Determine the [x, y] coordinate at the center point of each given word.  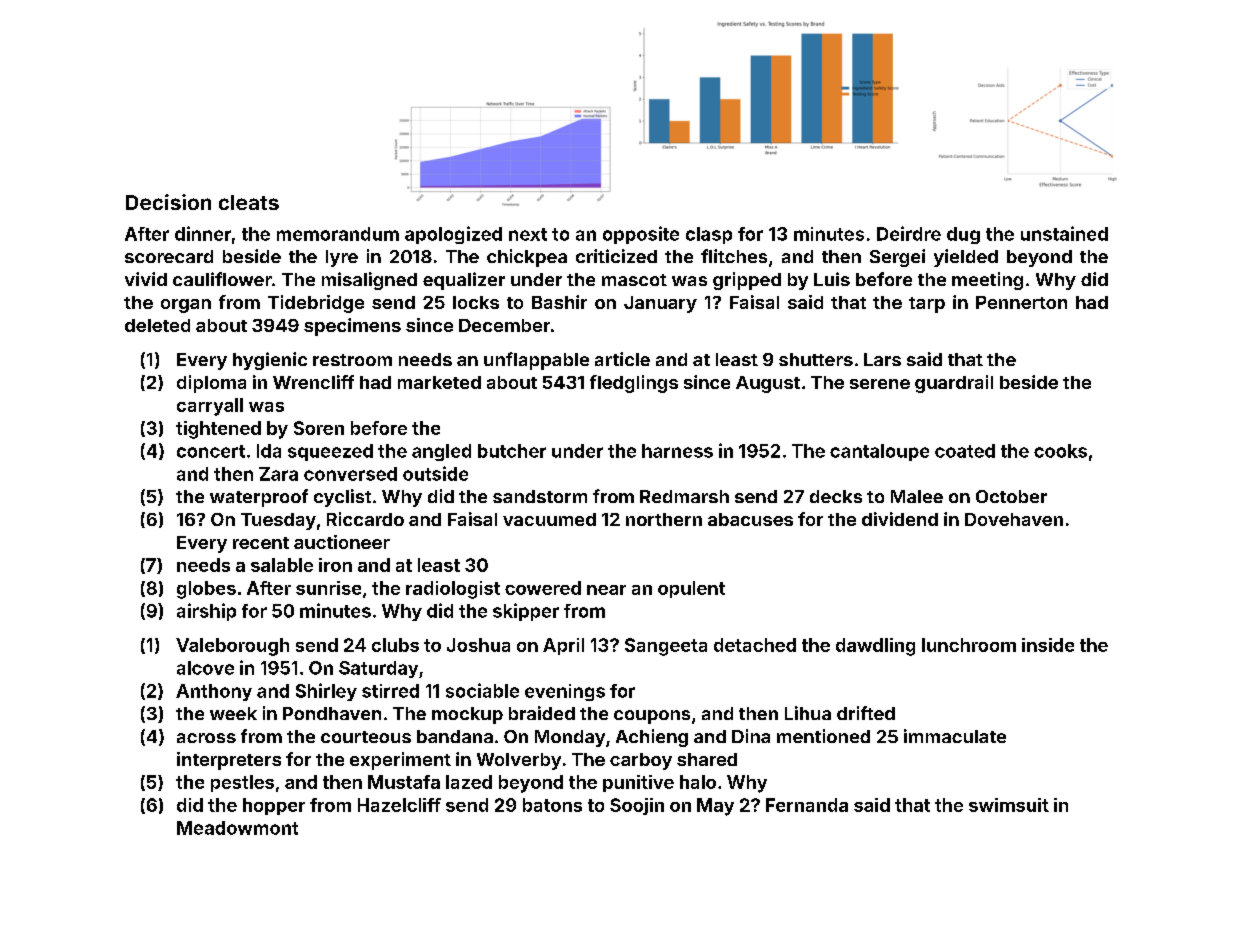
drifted [866, 713]
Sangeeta [666, 647]
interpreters [229, 761]
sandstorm [540, 496]
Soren [319, 428]
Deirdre [909, 233]
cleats [249, 202]
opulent [691, 589]
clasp [709, 235]
